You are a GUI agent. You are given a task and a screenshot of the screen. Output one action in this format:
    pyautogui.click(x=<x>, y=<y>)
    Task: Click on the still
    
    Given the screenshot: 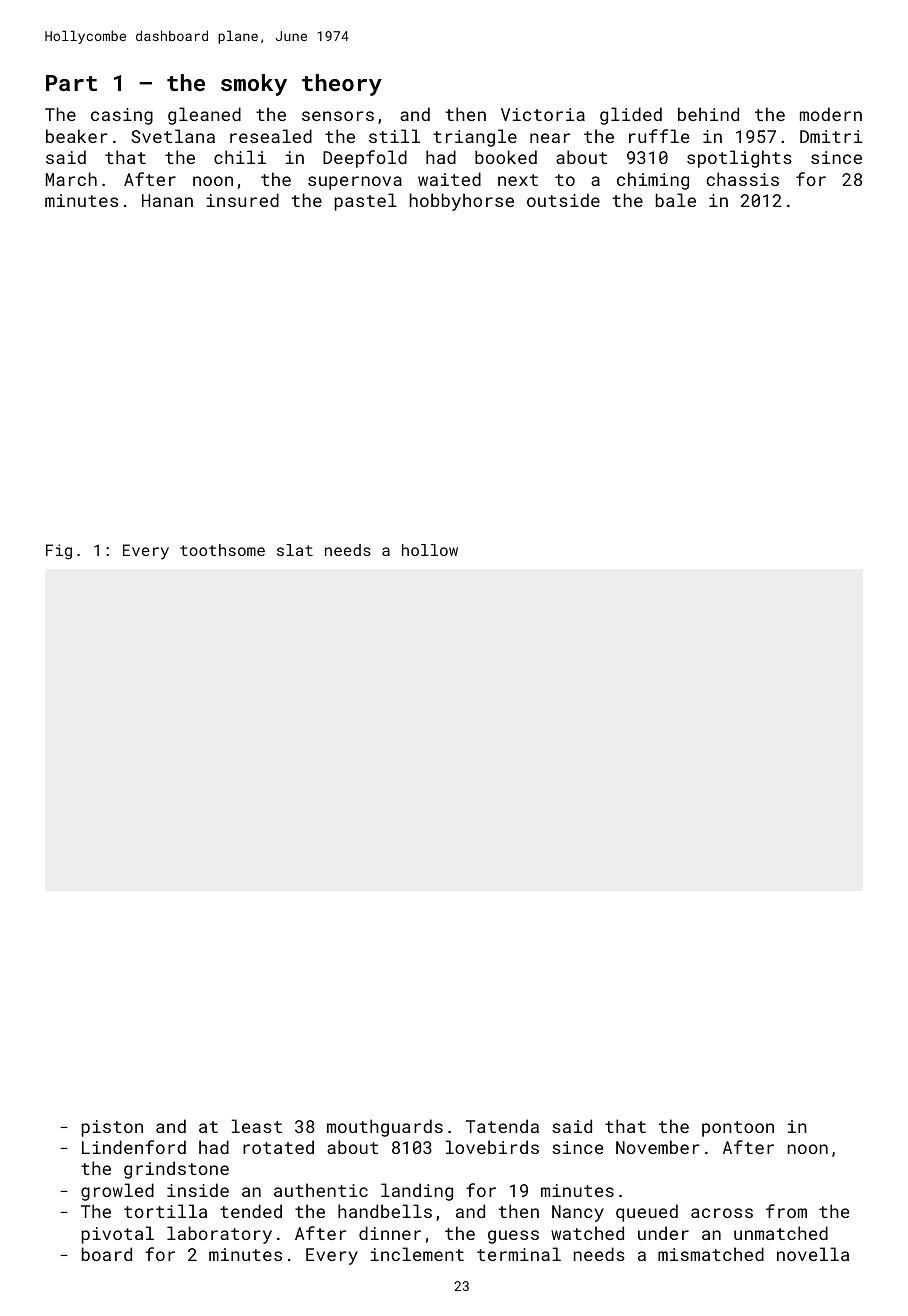 What is the action you would take?
    pyautogui.click(x=394, y=136)
